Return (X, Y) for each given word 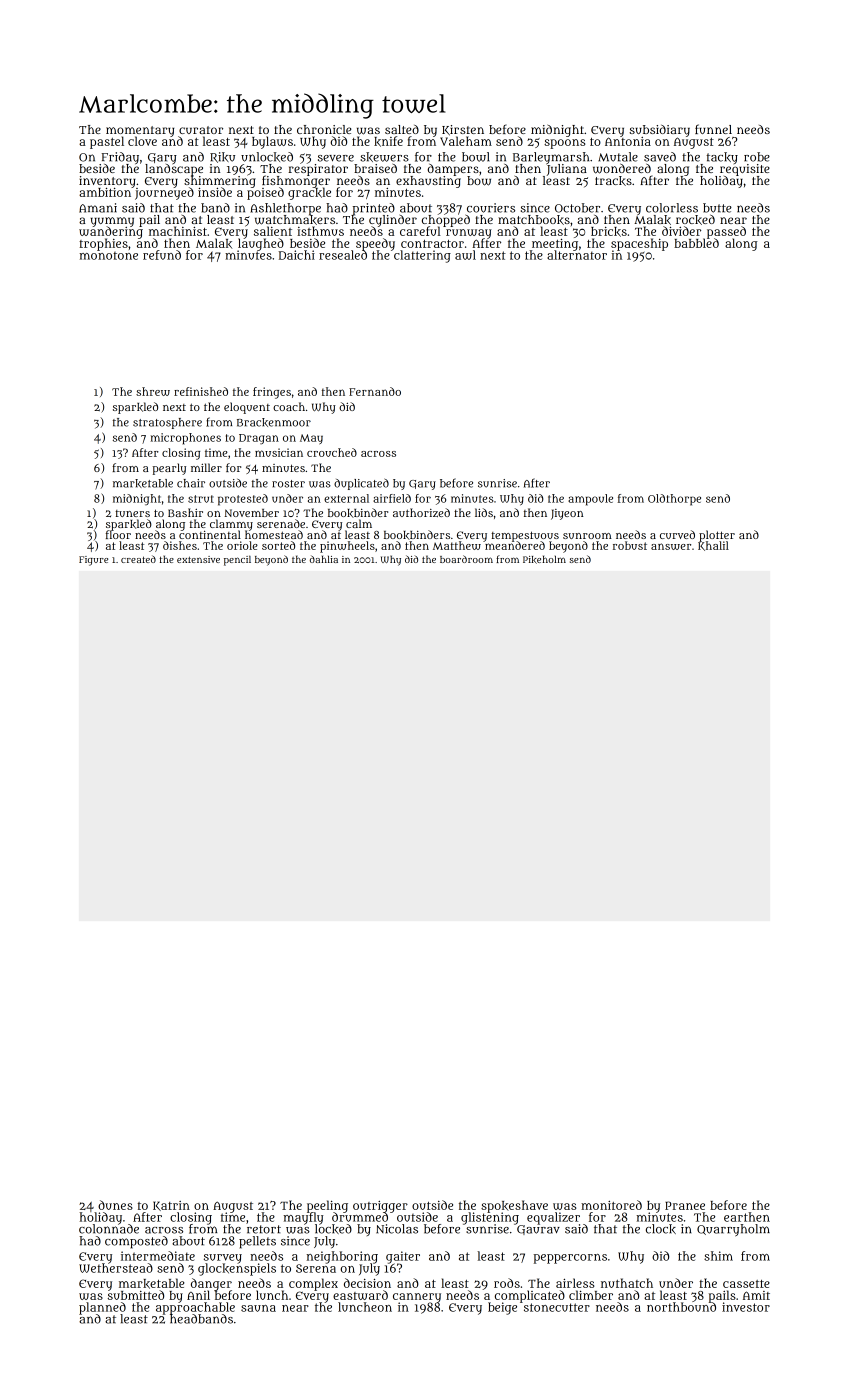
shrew (153, 391)
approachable (195, 1308)
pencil (237, 560)
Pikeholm (544, 559)
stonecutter (557, 1307)
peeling (327, 1206)
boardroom (466, 559)
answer (671, 546)
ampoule (590, 500)
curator (201, 130)
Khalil (713, 546)
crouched (332, 452)
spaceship (639, 244)
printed (374, 209)
